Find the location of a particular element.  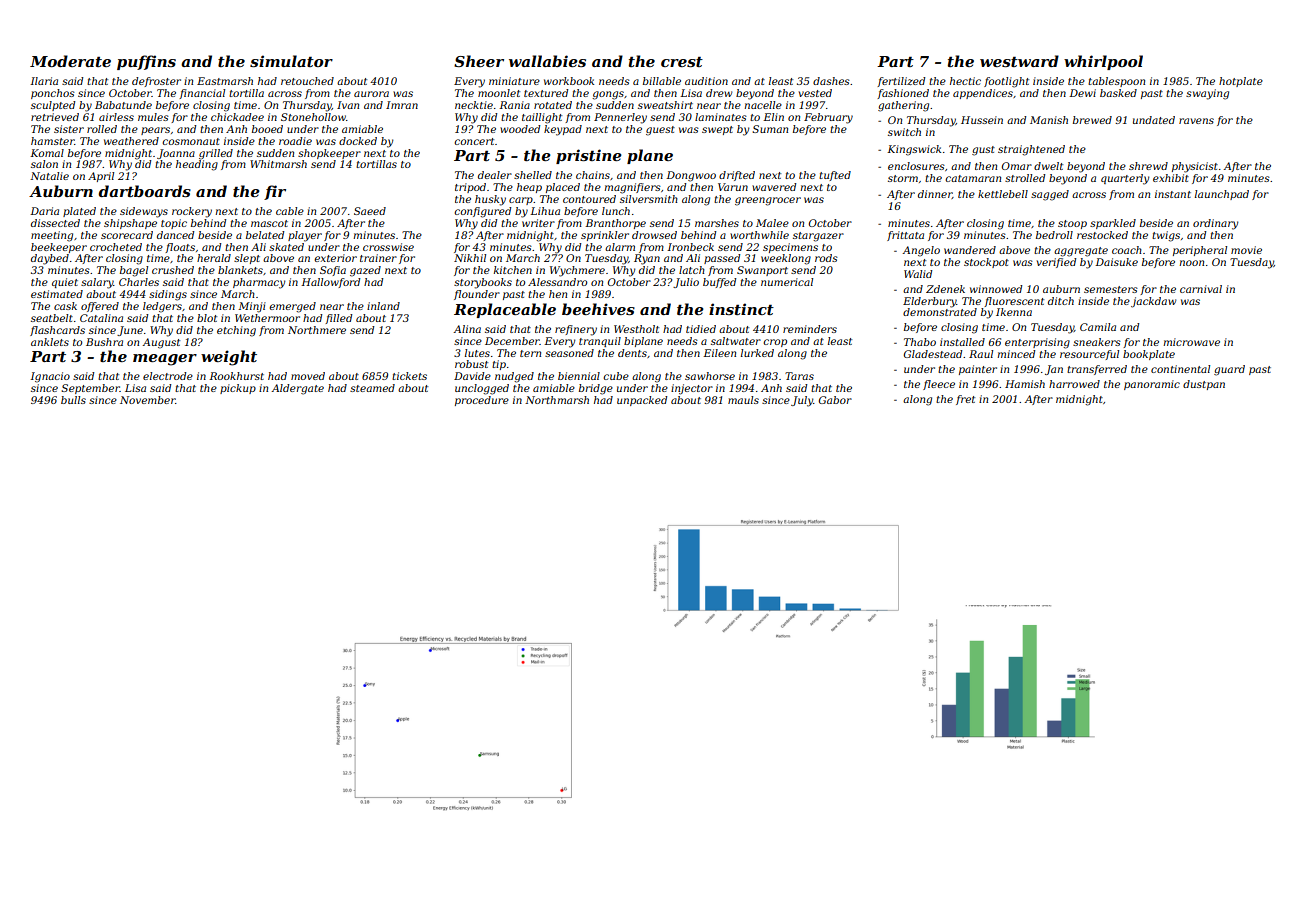

danced is located at coordinates (175, 235).
